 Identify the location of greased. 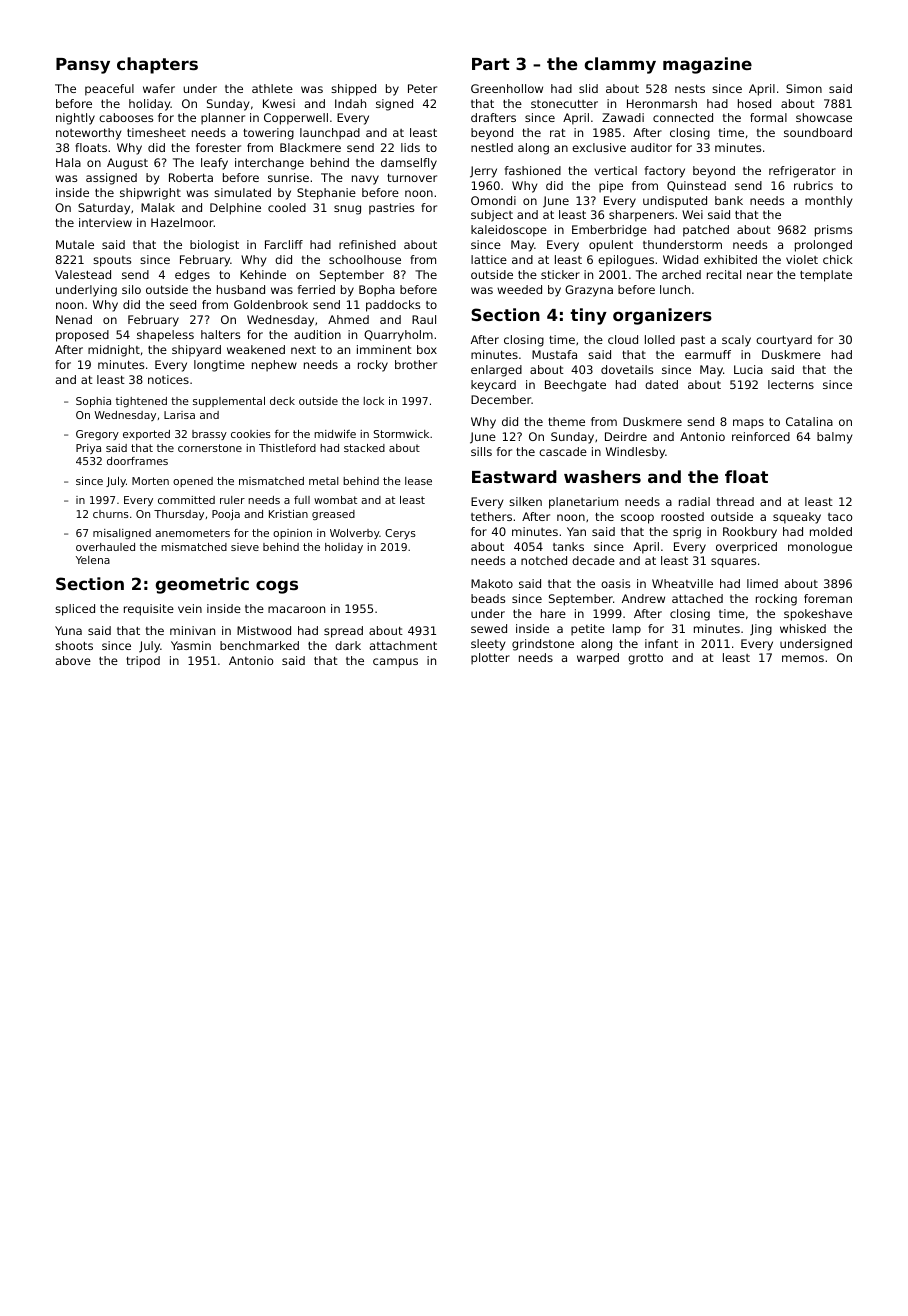
(333, 515).
